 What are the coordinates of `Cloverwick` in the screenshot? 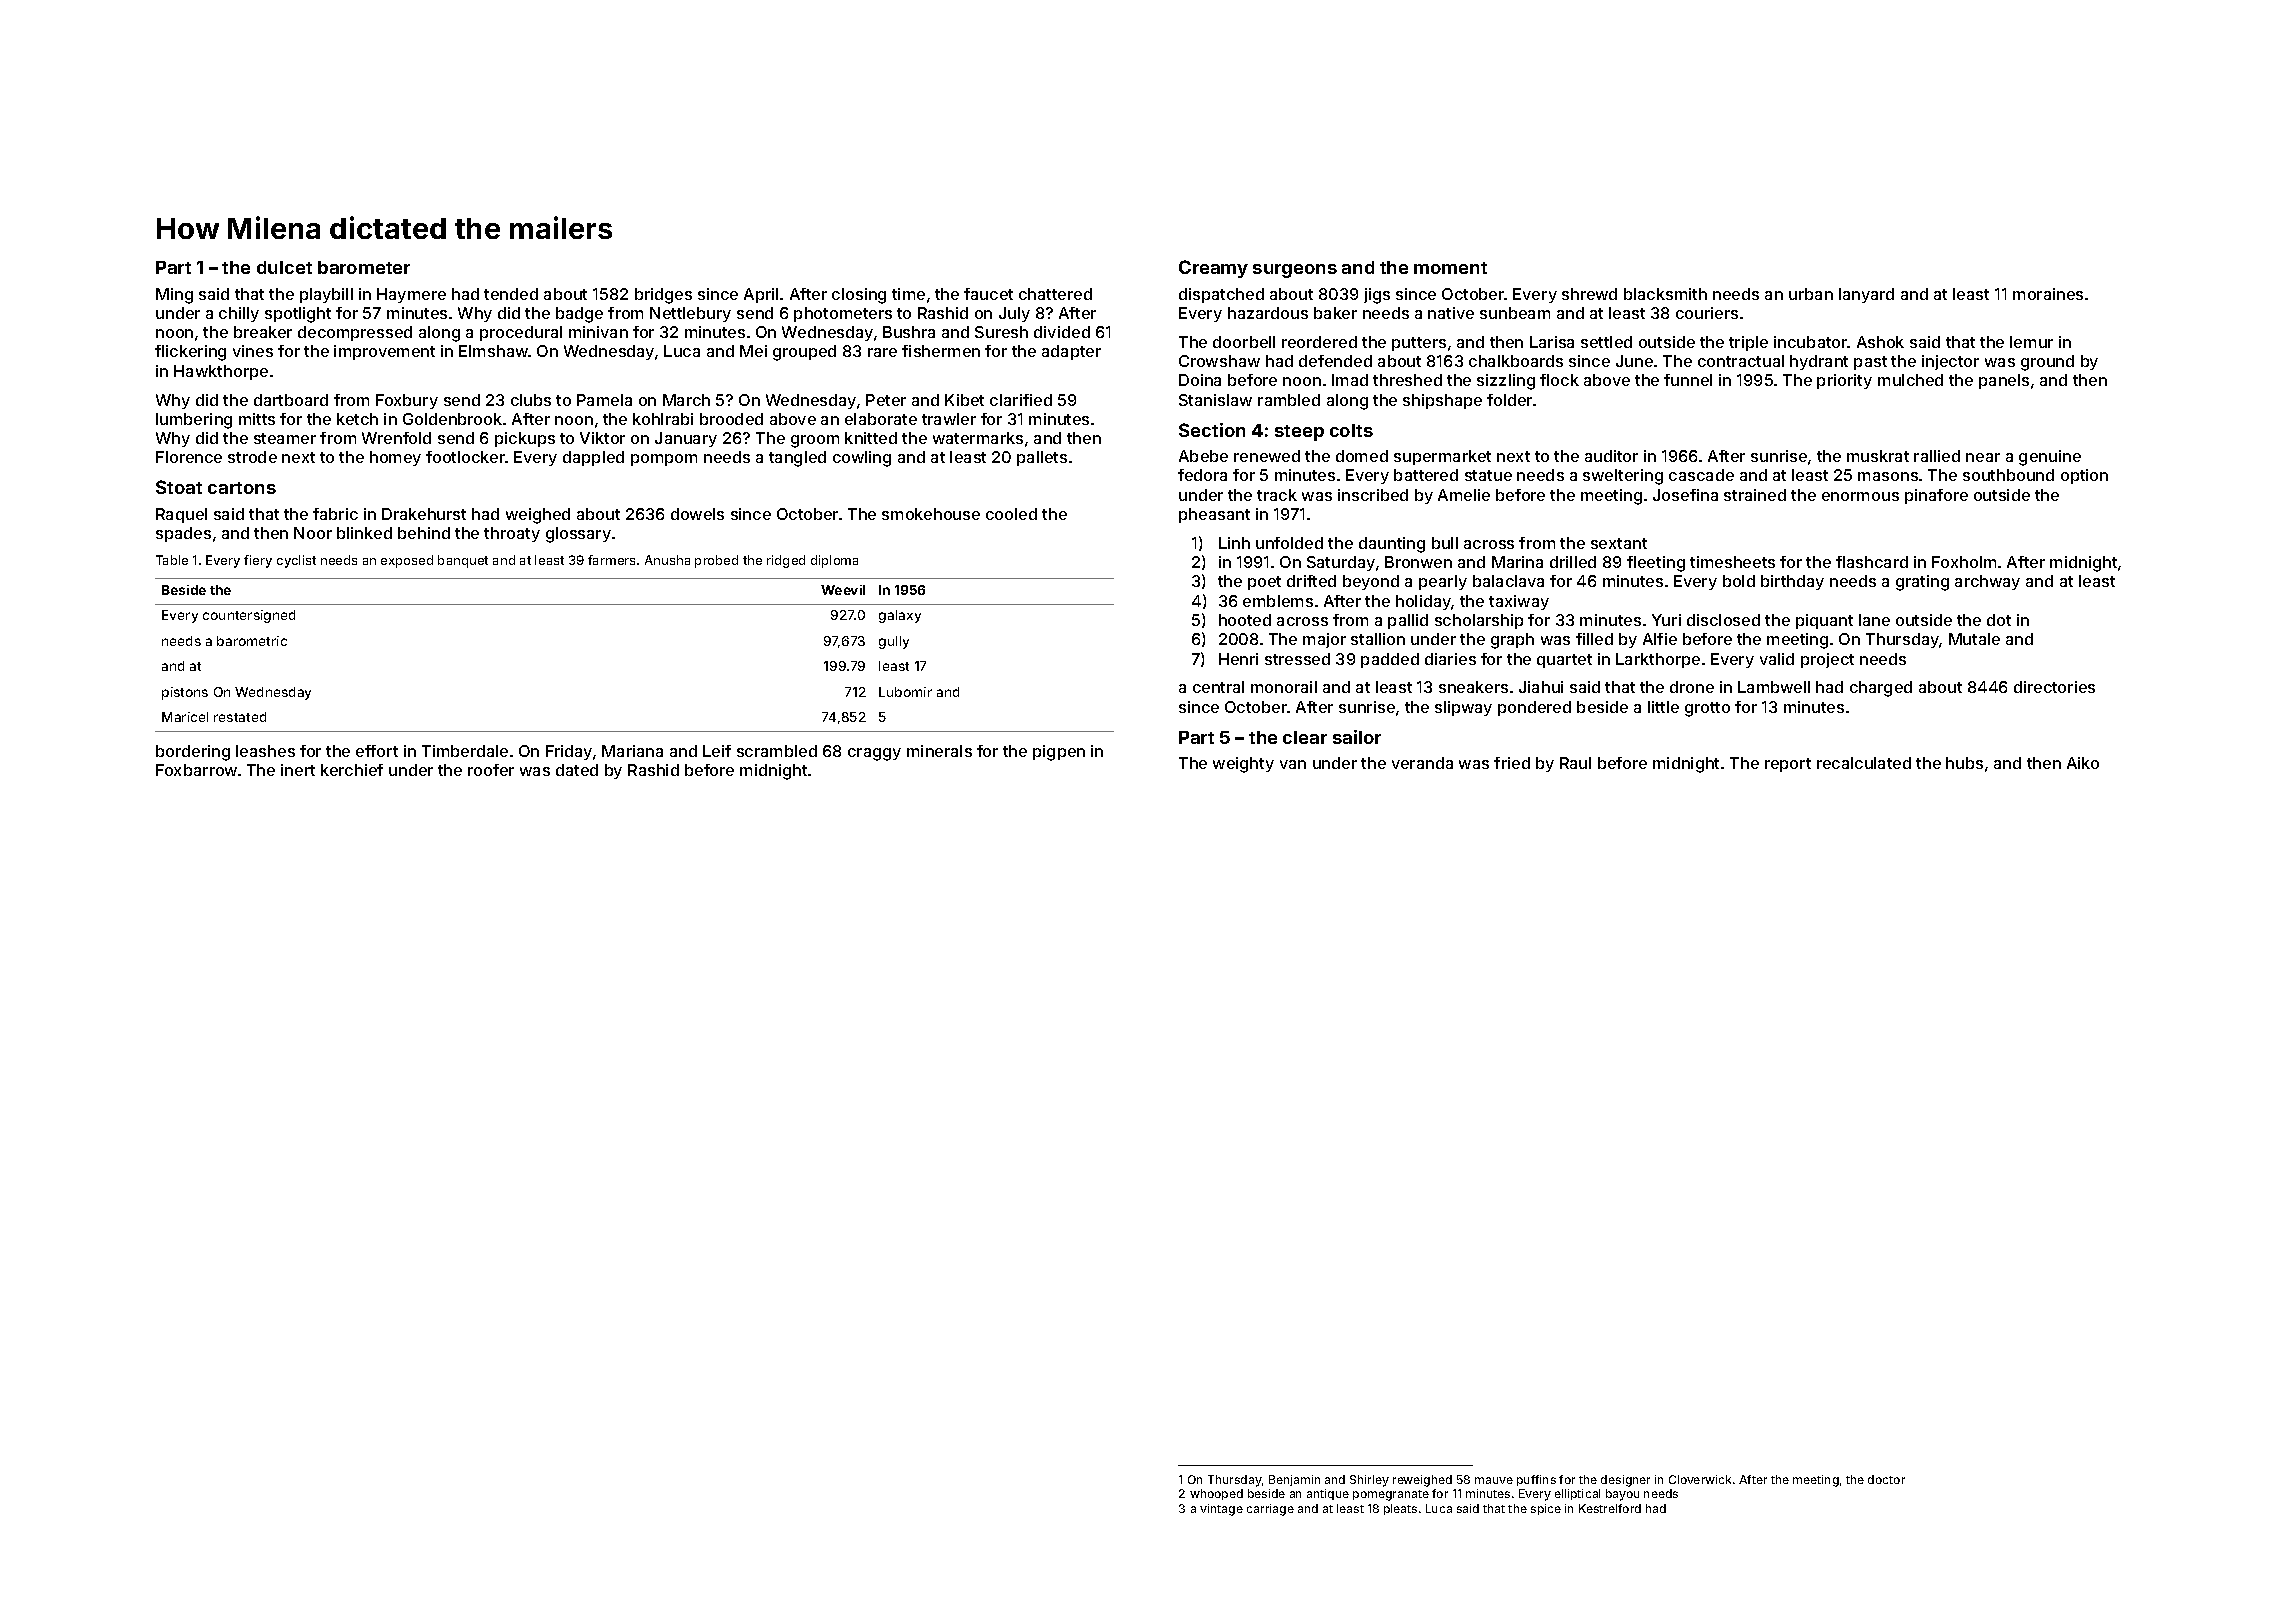 It's located at (1700, 1479).
